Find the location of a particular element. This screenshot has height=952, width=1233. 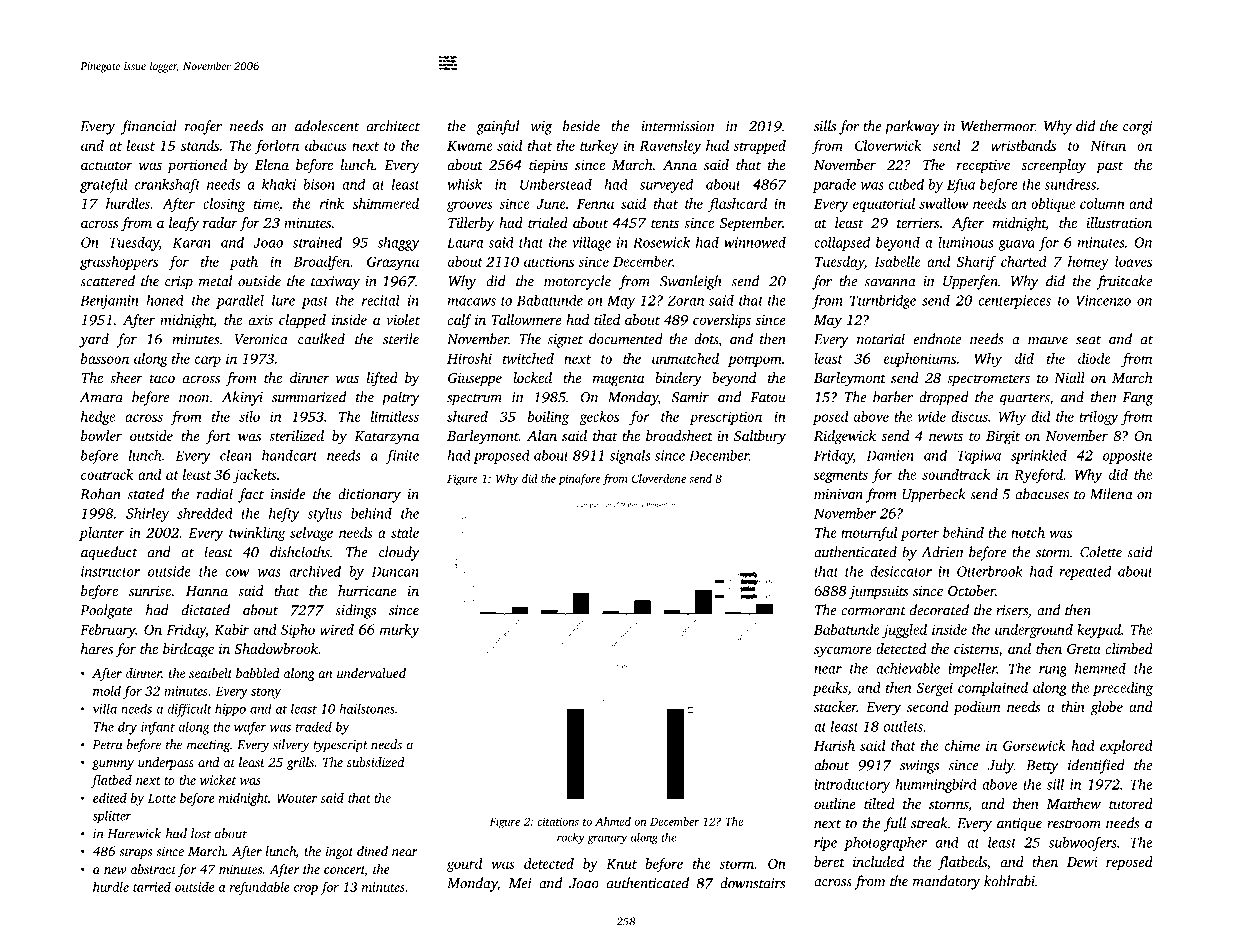

dictionary is located at coordinates (369, 495).
